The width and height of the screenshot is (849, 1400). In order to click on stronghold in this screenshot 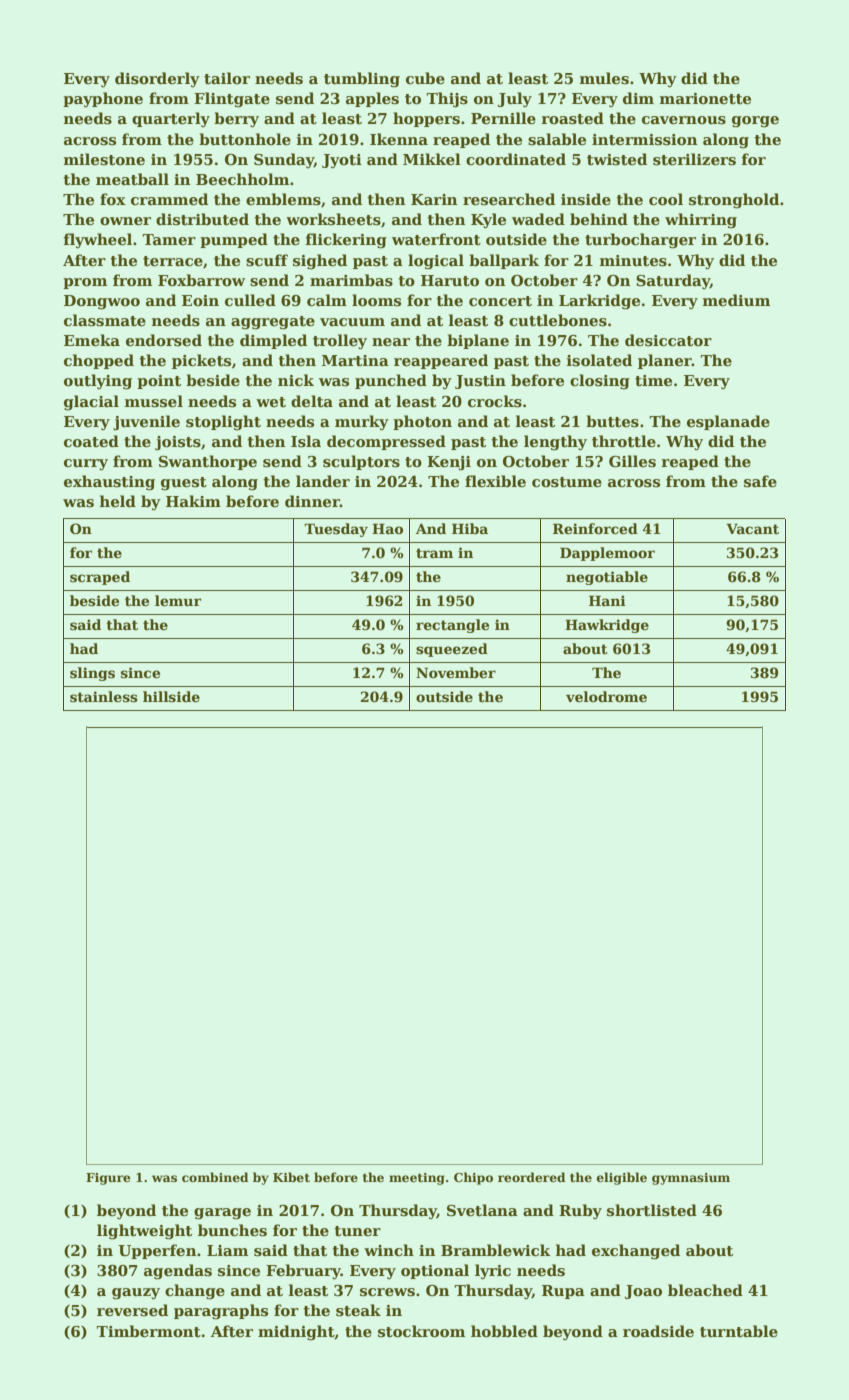, I will do `click(734, 201)`.
